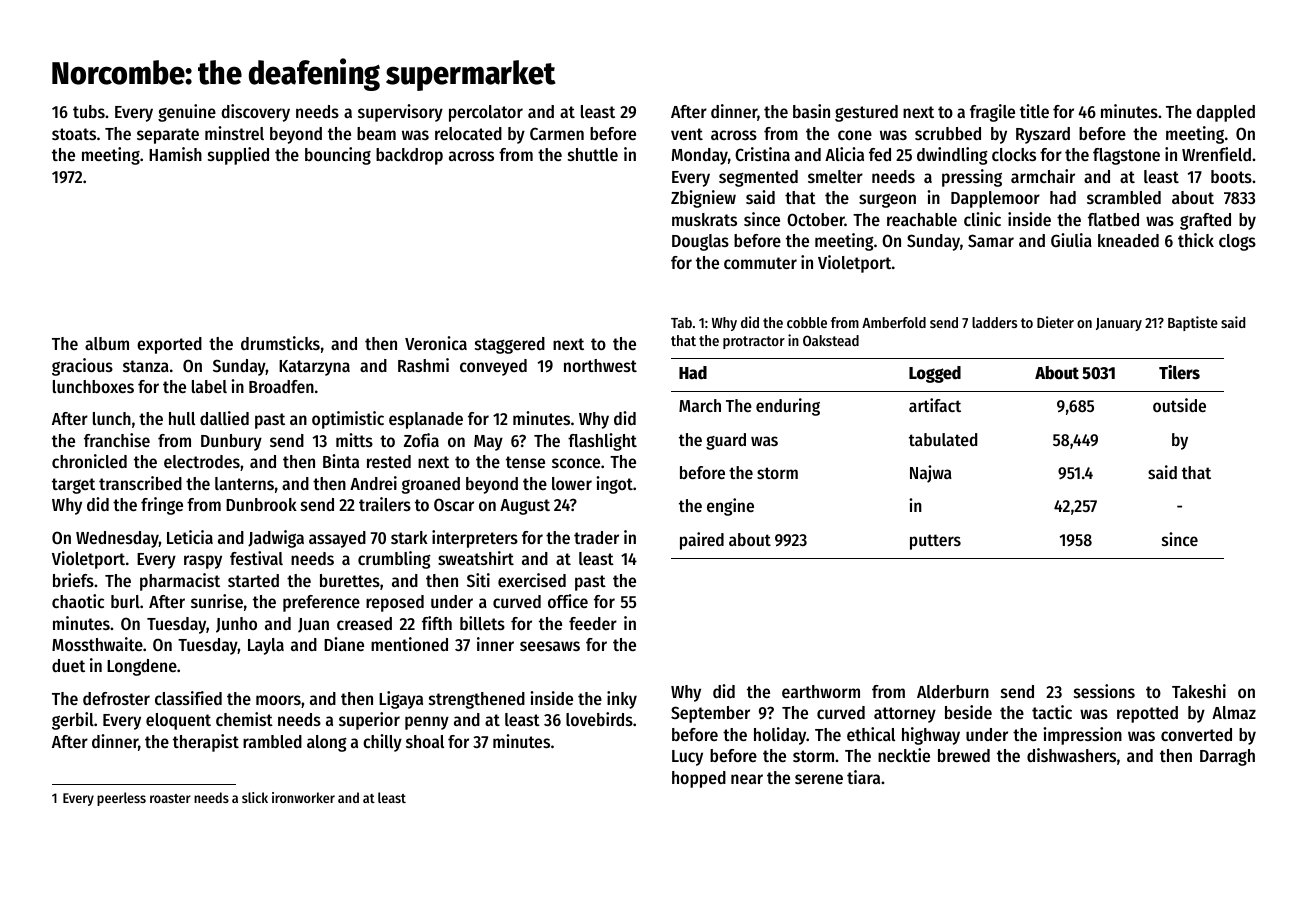 Image resolution: width=1308 pixels, height=924 pixels. Describe the element at coordinates (935, 374) in the screenshot. I see `Logged` at that location.
